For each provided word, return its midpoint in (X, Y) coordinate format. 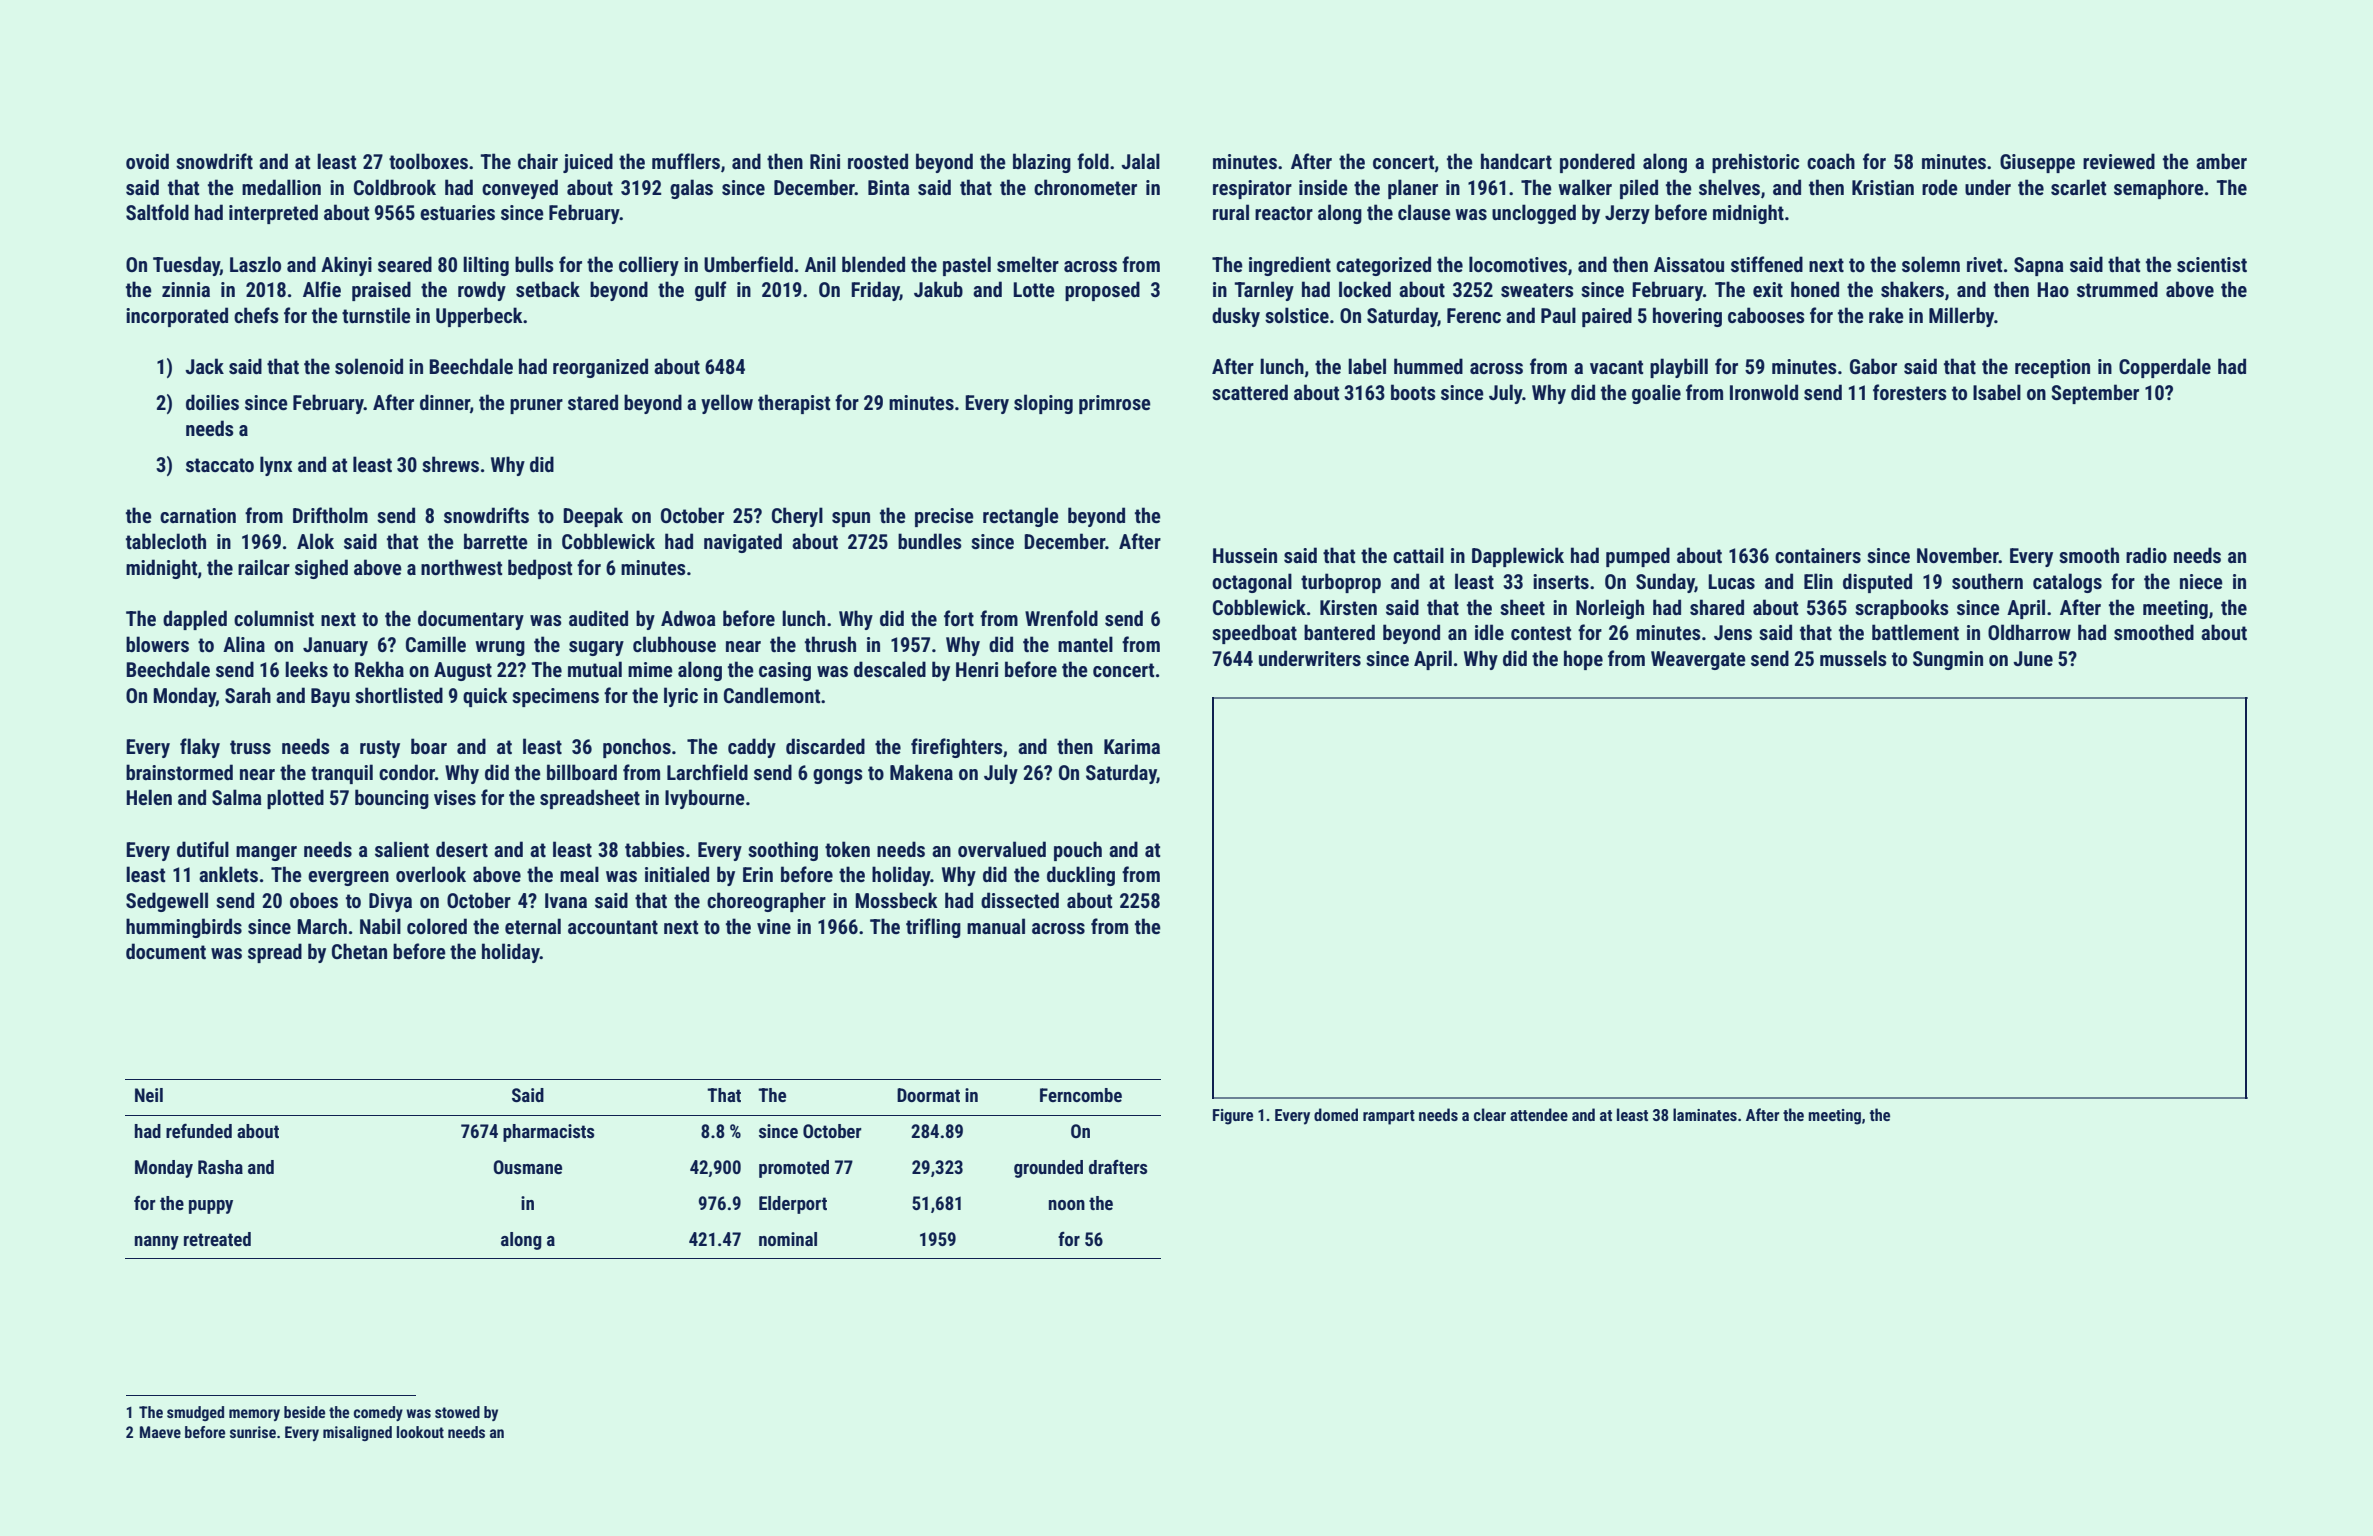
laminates (1705, 1114)
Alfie (322, 289)
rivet (1984, 264)
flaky (200, 748)
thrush (830, 644)
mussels (1853, 658)
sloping (1043, 404)
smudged (195, 1413)
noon (1067, 1205)
